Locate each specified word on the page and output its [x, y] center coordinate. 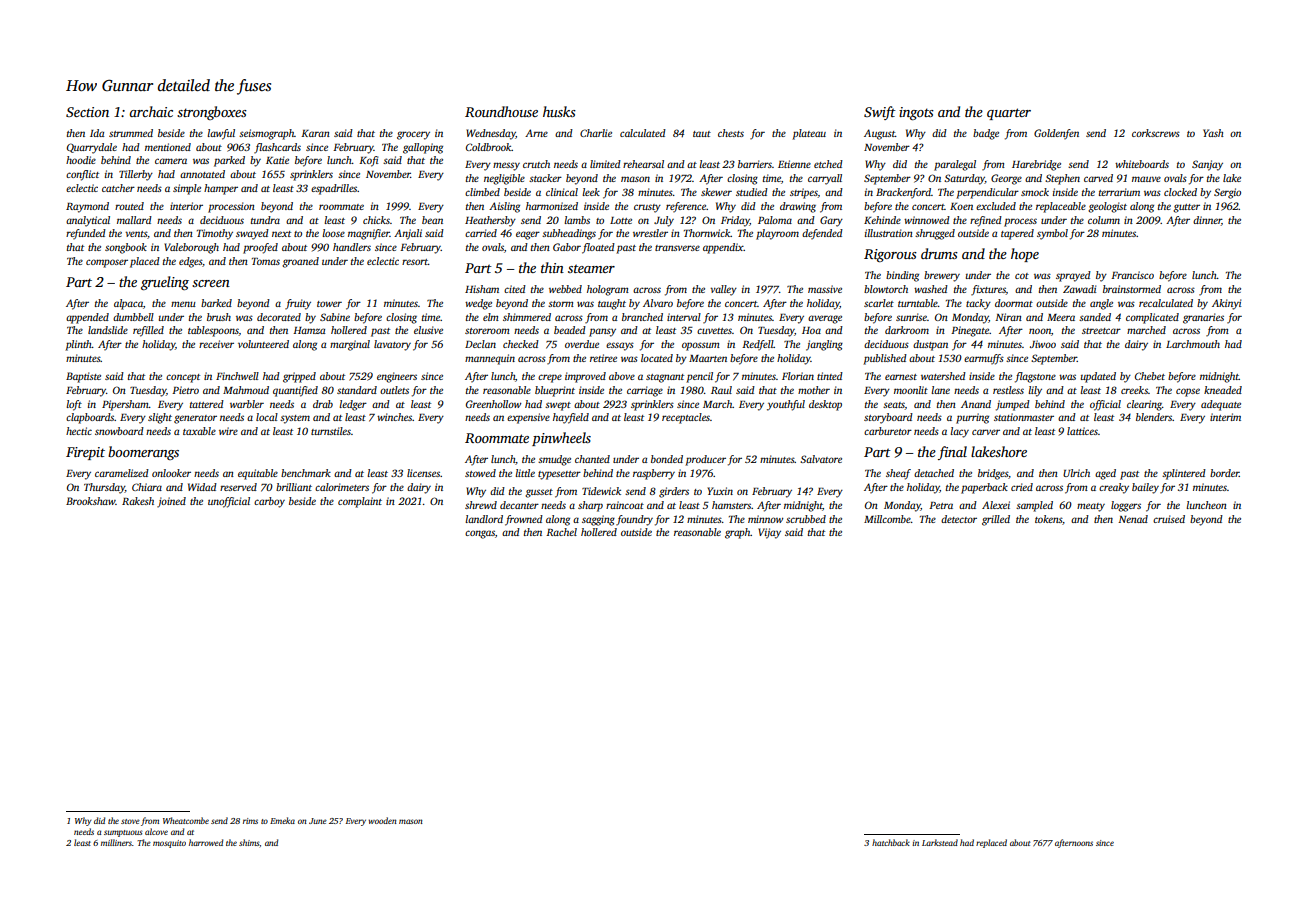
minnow [766, 519]
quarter [1009, 114]
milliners [116, 842]
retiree [603, 358]
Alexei [996, 505]
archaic [151, 111]
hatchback [891, 842]
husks [559, 111]
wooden [382, 820]
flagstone [1035, 377]
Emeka [282, 820]
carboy [269, 502]
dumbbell [133, 317]
